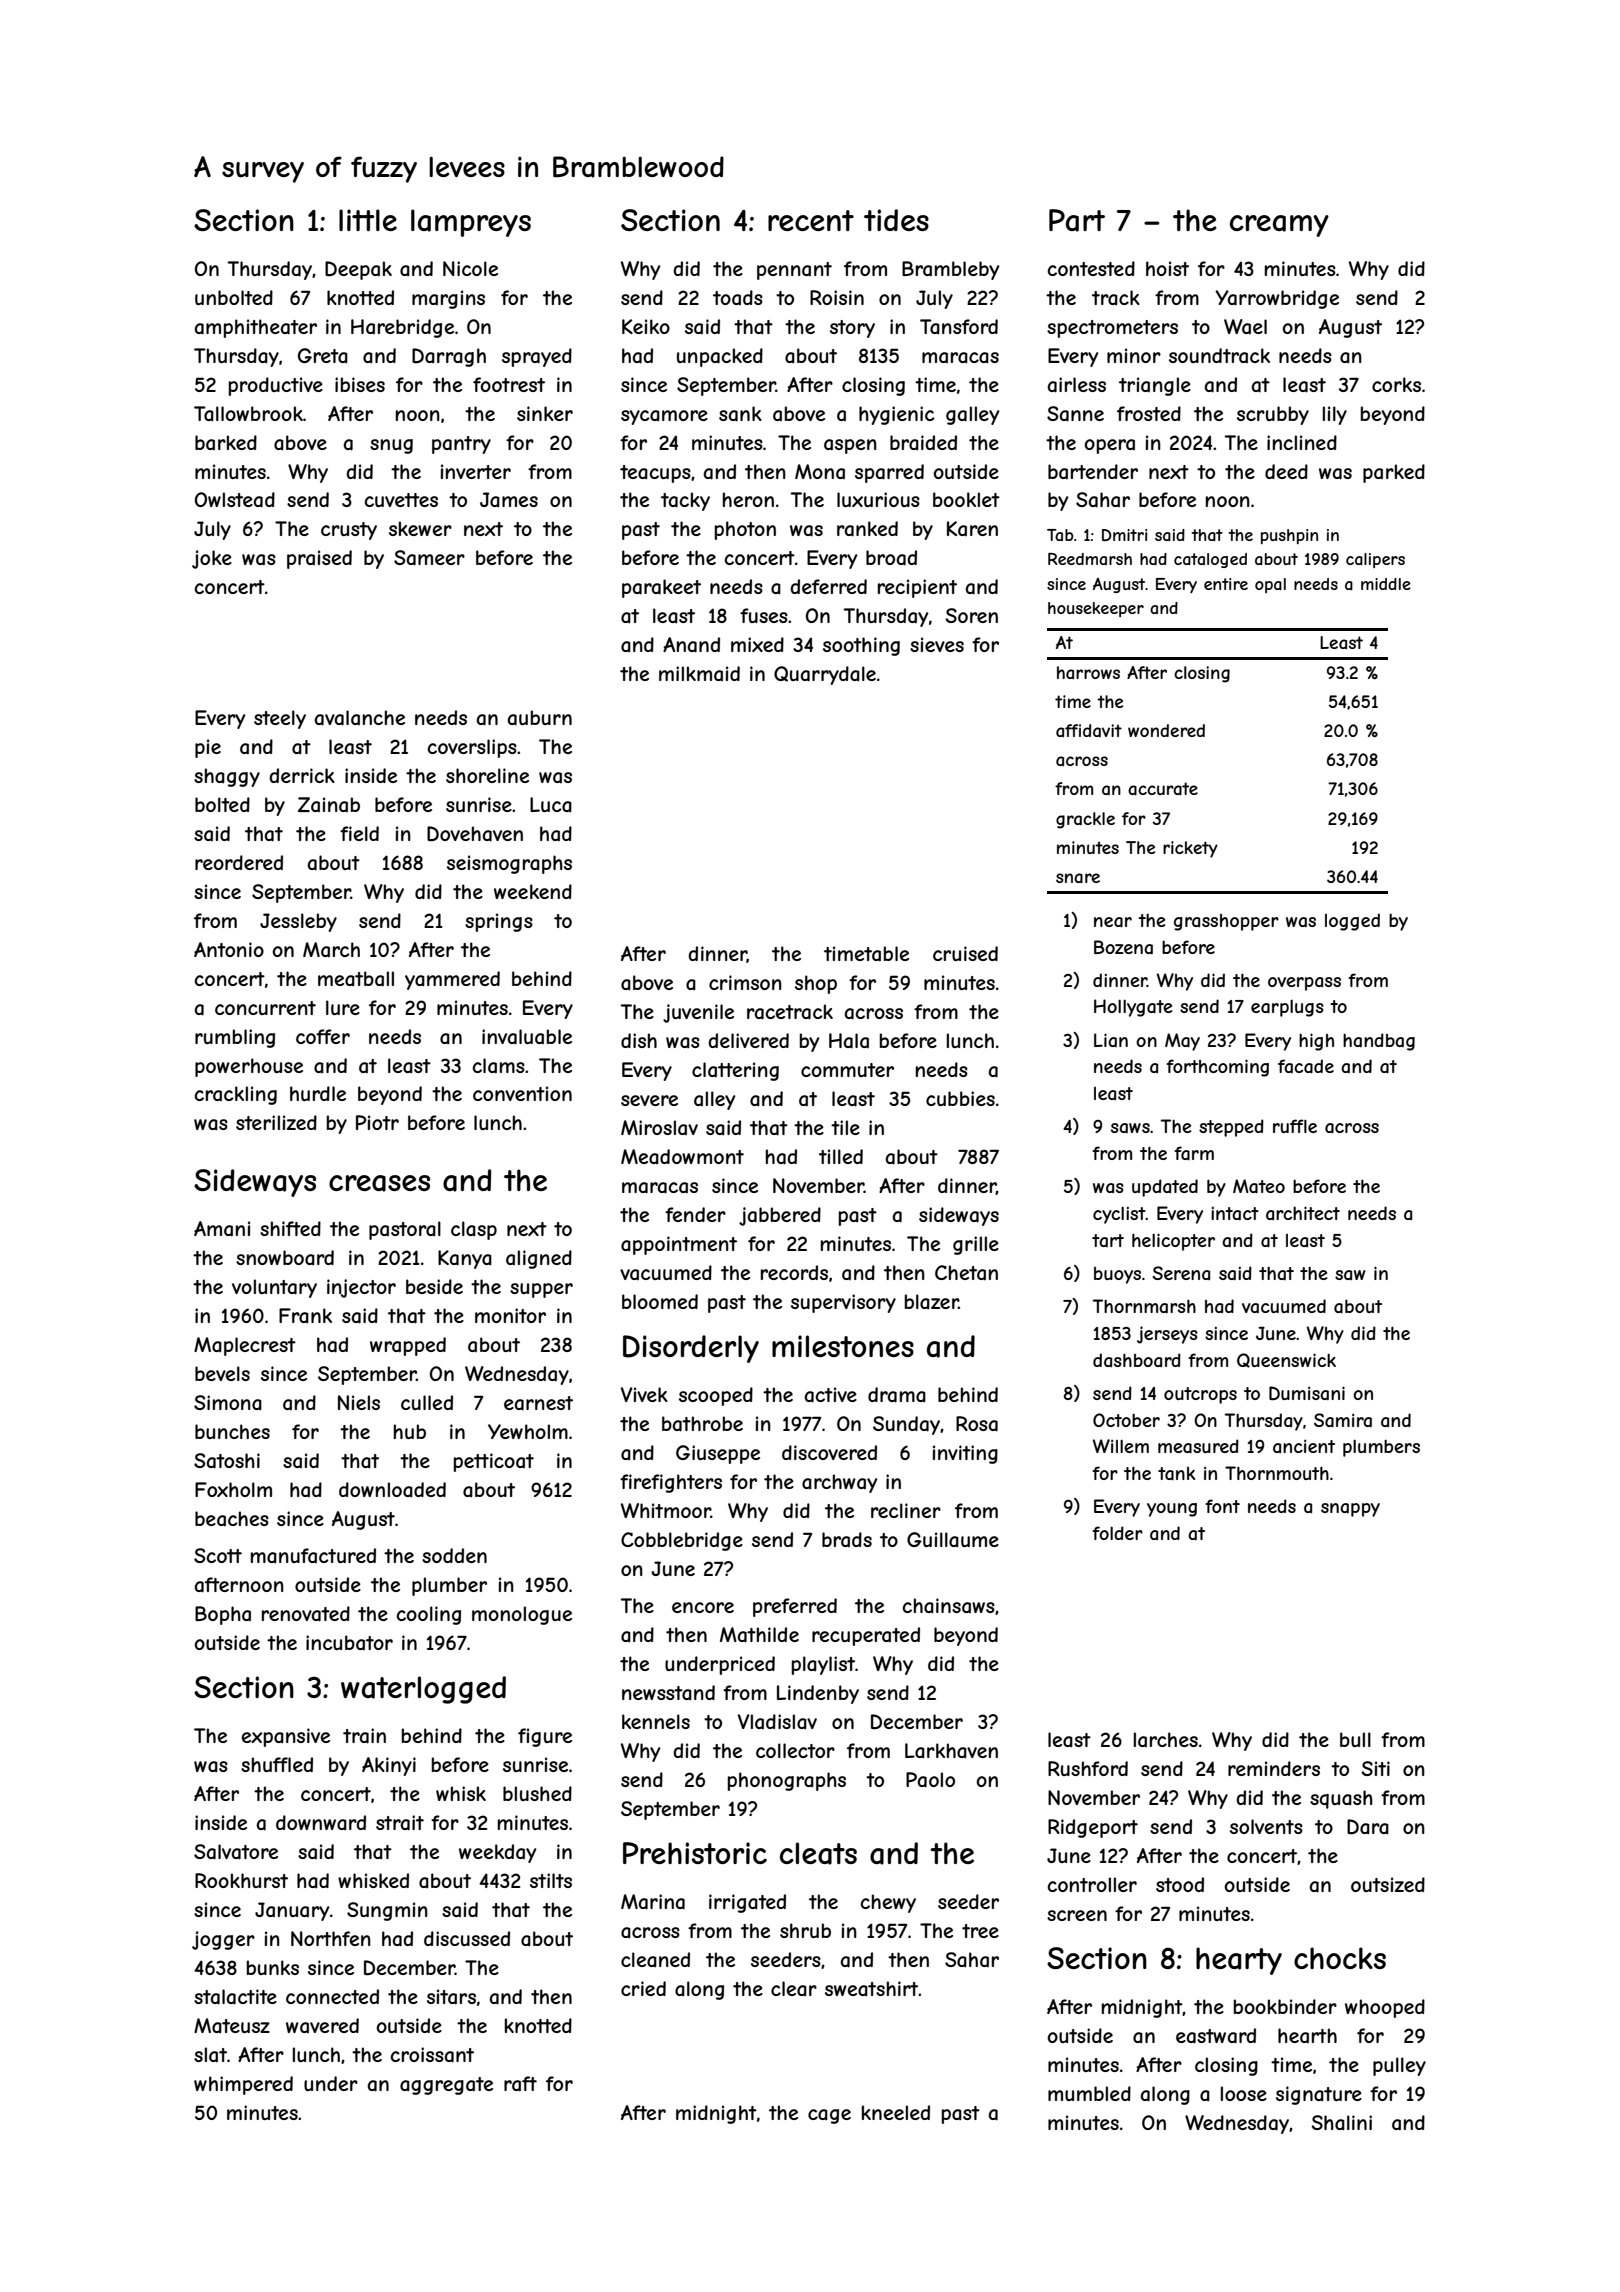 This page has height=2292, width=1620. Describe the element at coordinates (811, 220) in the page. I see `recent` at that location.
